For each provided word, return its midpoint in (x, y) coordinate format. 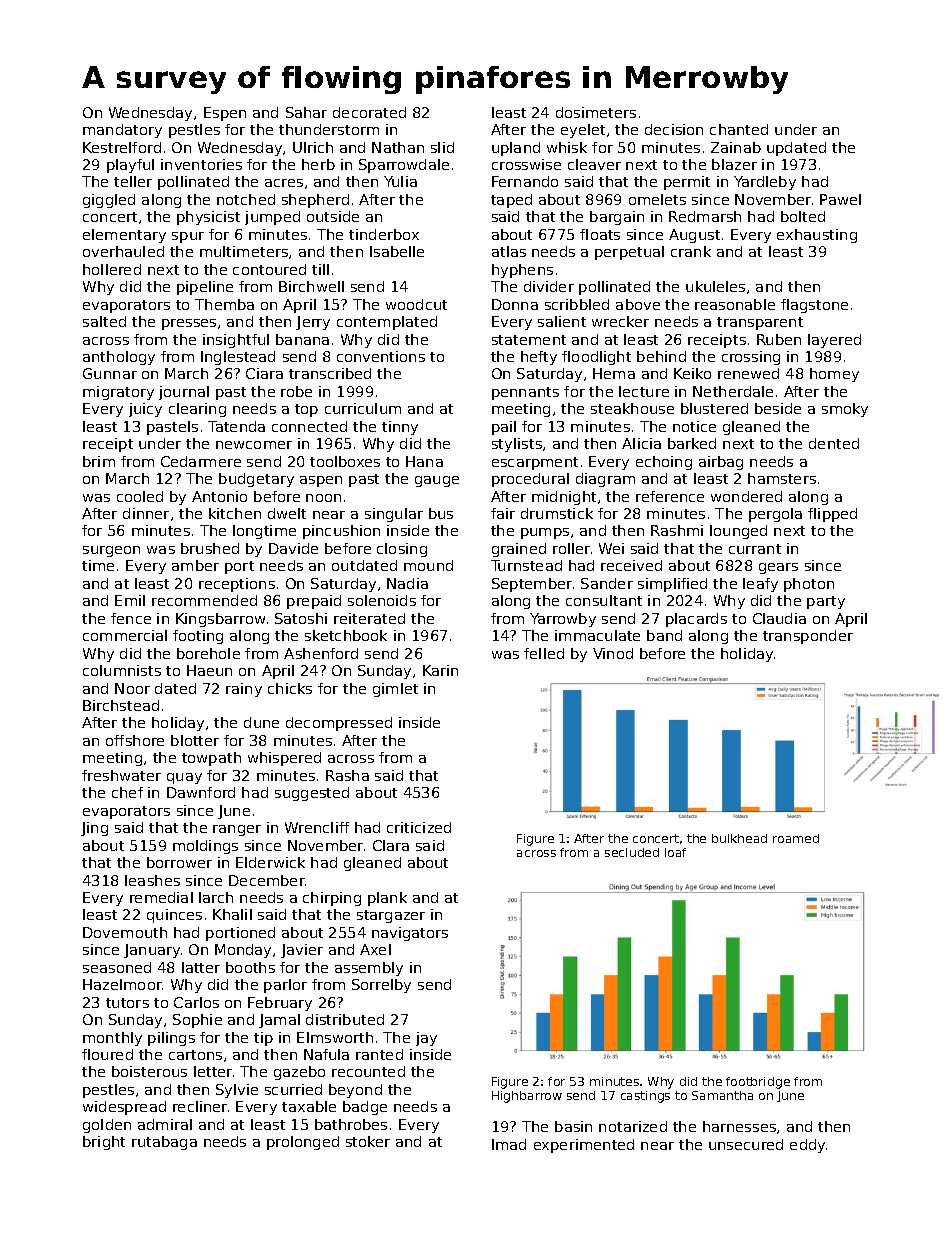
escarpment (535, 463)
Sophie (197, 1021)
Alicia (641, 443)
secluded (632, 852)
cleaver (594, 164)
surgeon (111, 551)
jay (426, 1039)
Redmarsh (705, 216)
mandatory (122, 131)
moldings (205, 847)
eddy (807, 1146)
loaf (675, 852)
